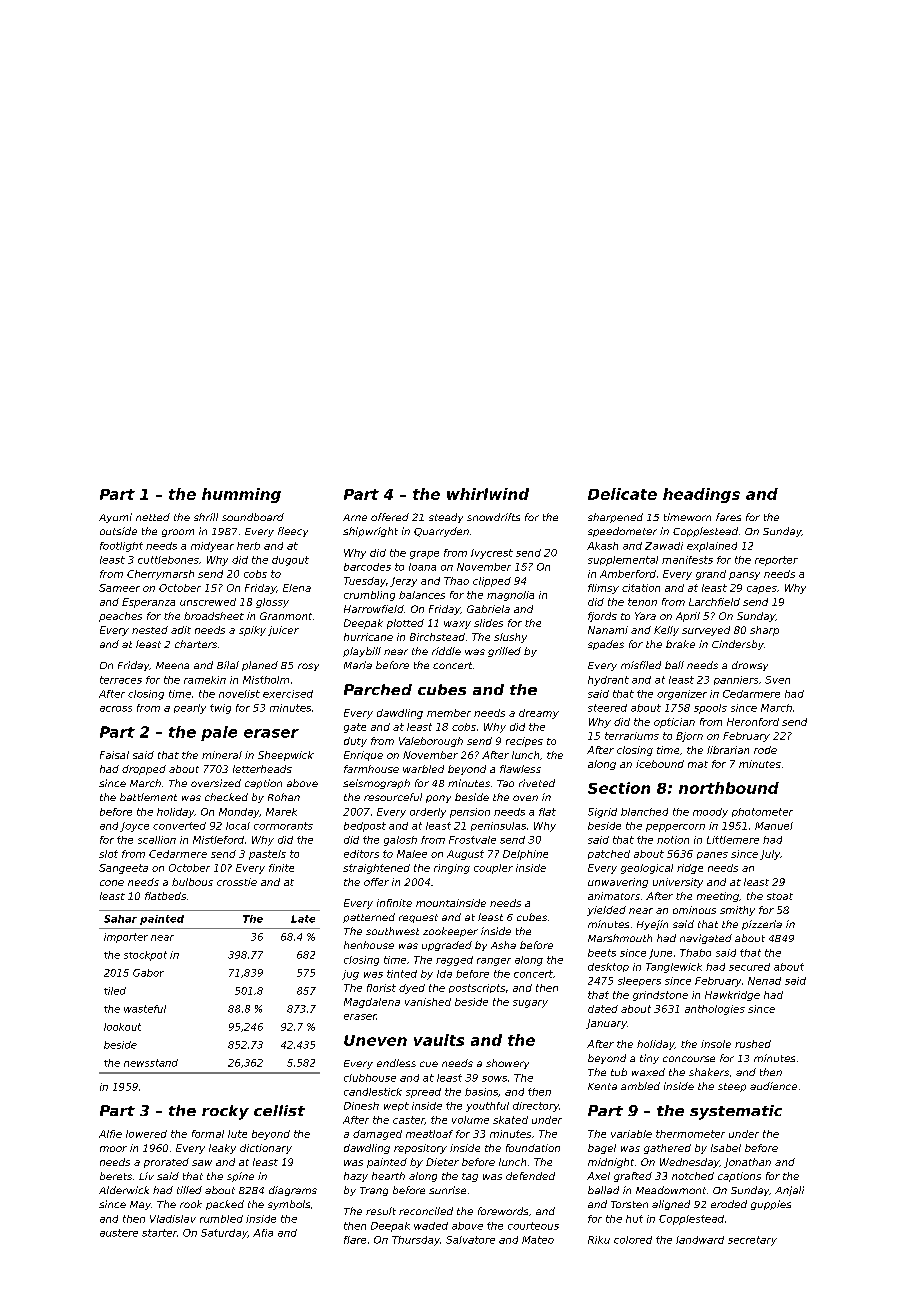 The image size is (908, 1316). I want to click on sugary, so click(530, 1004).
